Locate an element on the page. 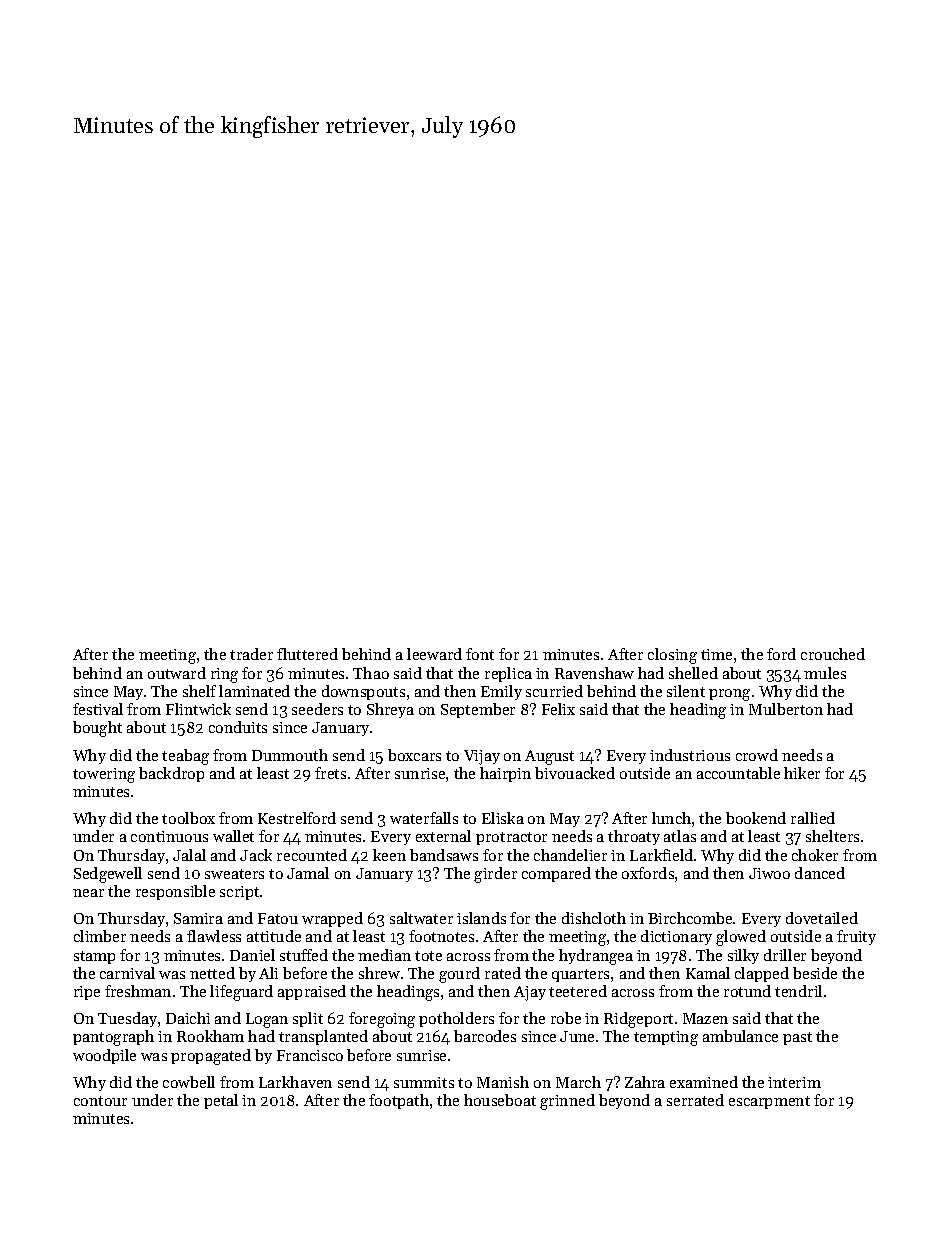 This page has height=1233, width=952. bivouacked is located at coordinates (575, 773).
